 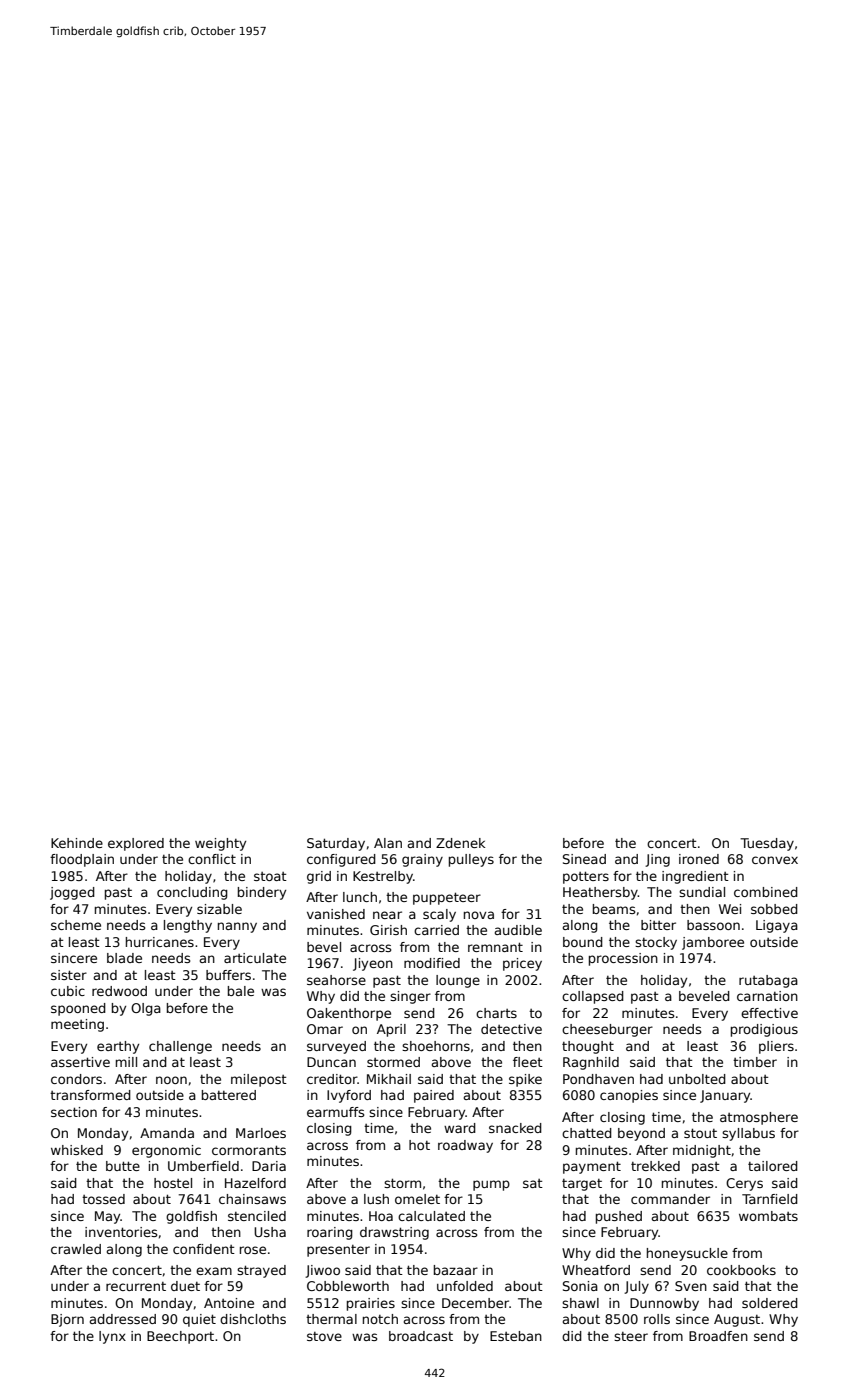 What do you see at coordinates (331, 1319) in the screenshot?
I see `thermal` at bounding box center [331, 1319].
